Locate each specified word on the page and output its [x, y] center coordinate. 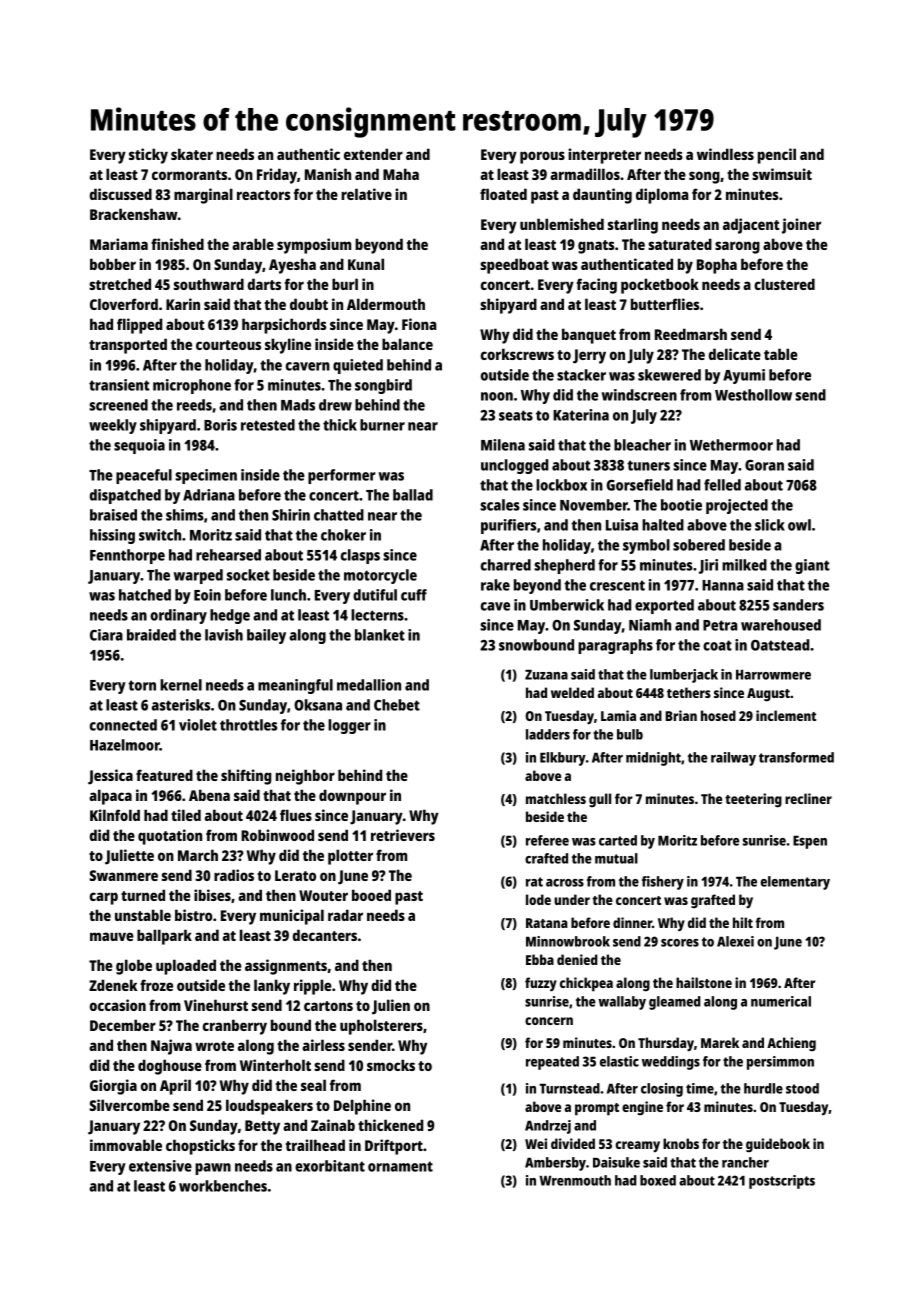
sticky [148, 156]
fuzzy [541, 984]
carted [618, 840]
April [175, 1087]
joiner [801, 226]
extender [373, 154]
